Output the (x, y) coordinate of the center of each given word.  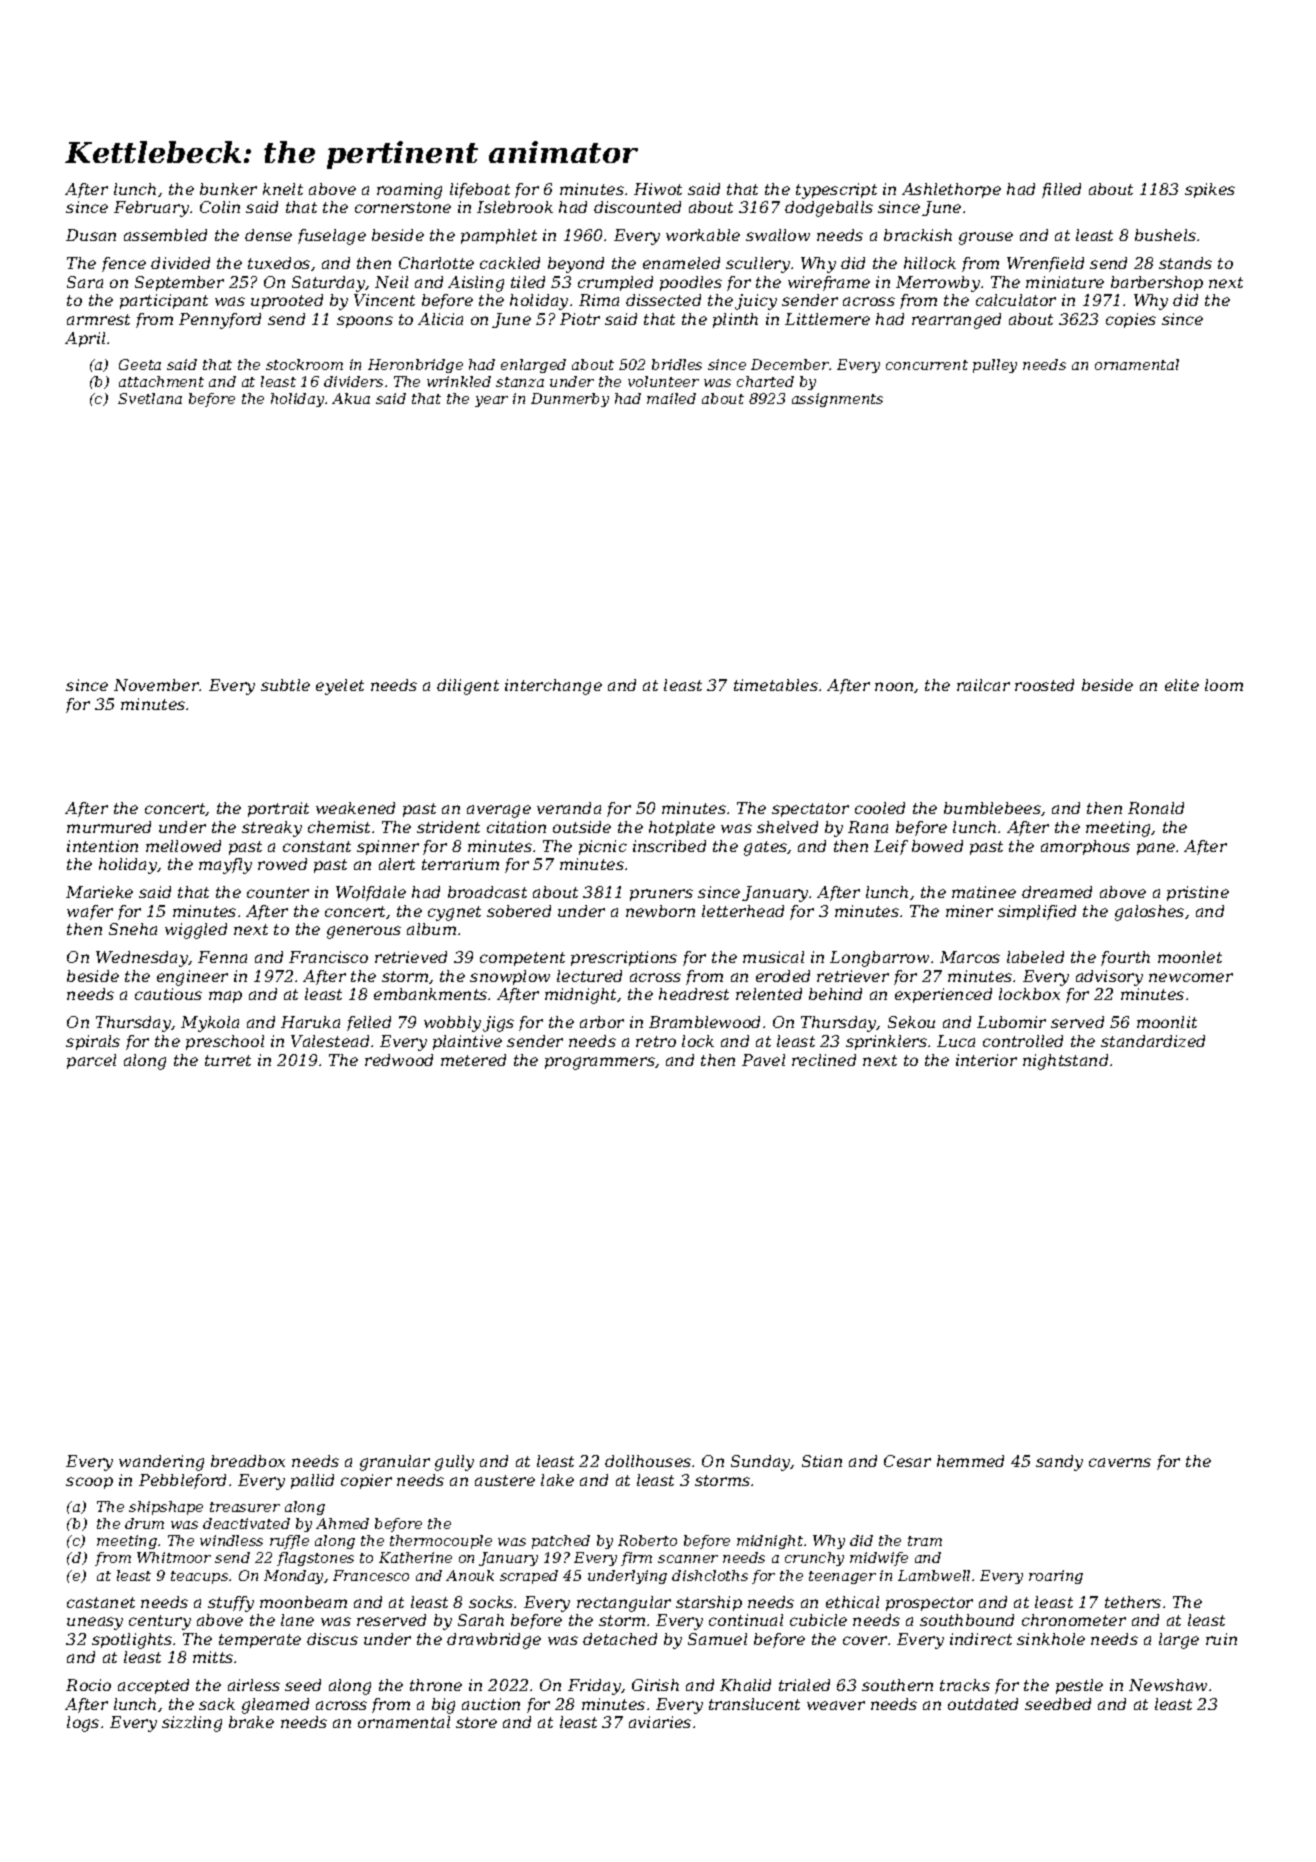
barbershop (1157, 283)
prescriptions (624, 958)
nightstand (1065, 1062)
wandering (161, 1463)
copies (1131, 320)
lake (557, 1480)
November (157, 685)
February (151, 209)
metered (473, 1060)
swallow (778, 235)
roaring (1056, 1577)
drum (144, 1523)
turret (228, 1060)
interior (986, 1060)
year (491, 401)
